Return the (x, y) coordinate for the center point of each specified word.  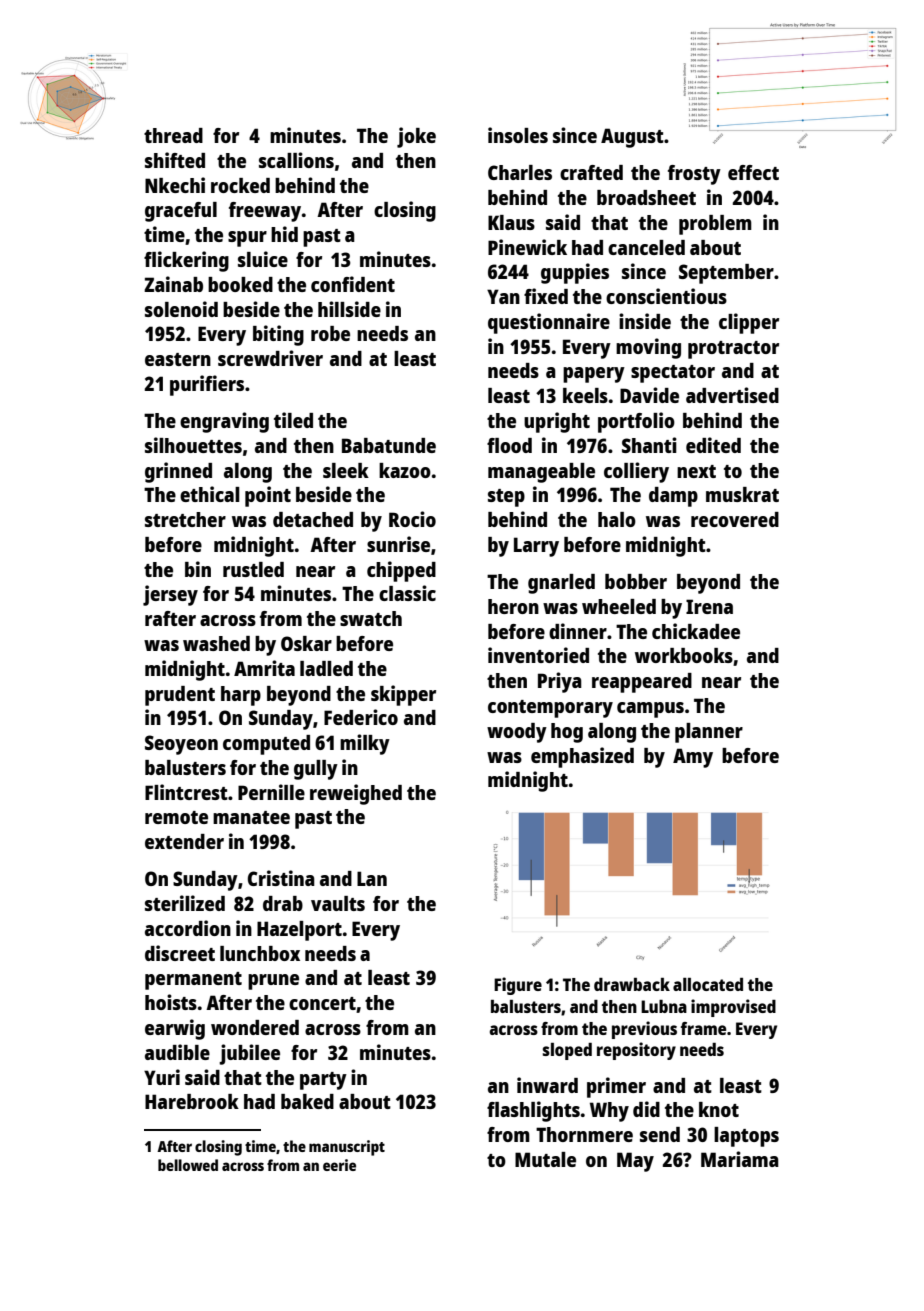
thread (173, 135)
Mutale (545, 1159)
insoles (518, 135)
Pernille (271, 792)
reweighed (356, 794)
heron (513, 606)
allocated (708, 984)
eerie (339, 1165)
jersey (170, 595)
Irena (709, 606)
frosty (694, 175)
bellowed (188, 1165)
